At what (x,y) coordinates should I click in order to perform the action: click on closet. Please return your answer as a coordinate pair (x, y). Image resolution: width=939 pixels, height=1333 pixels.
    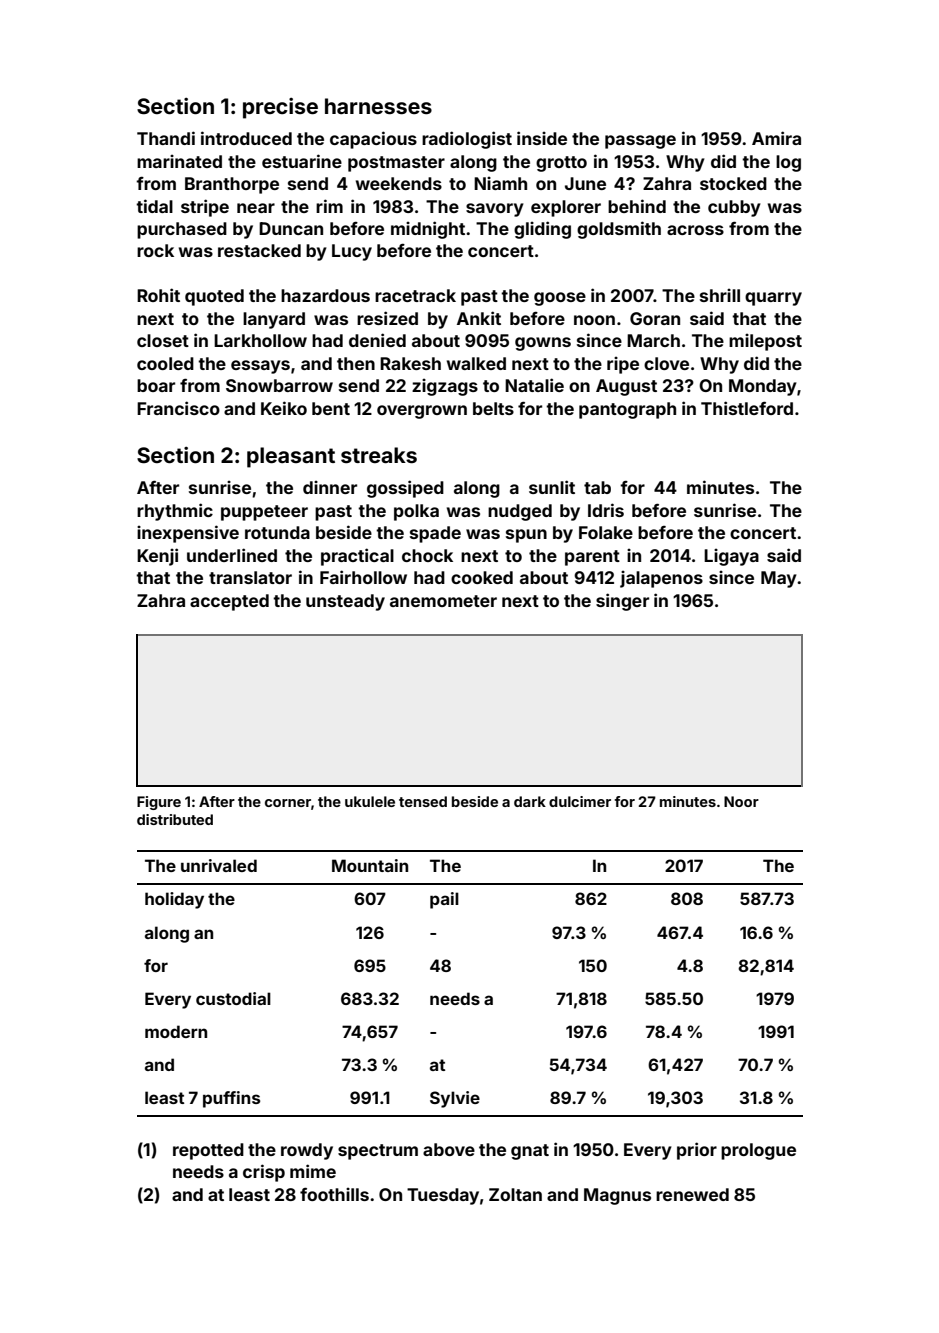
    Looking at the image, I should click on (163, 340).
